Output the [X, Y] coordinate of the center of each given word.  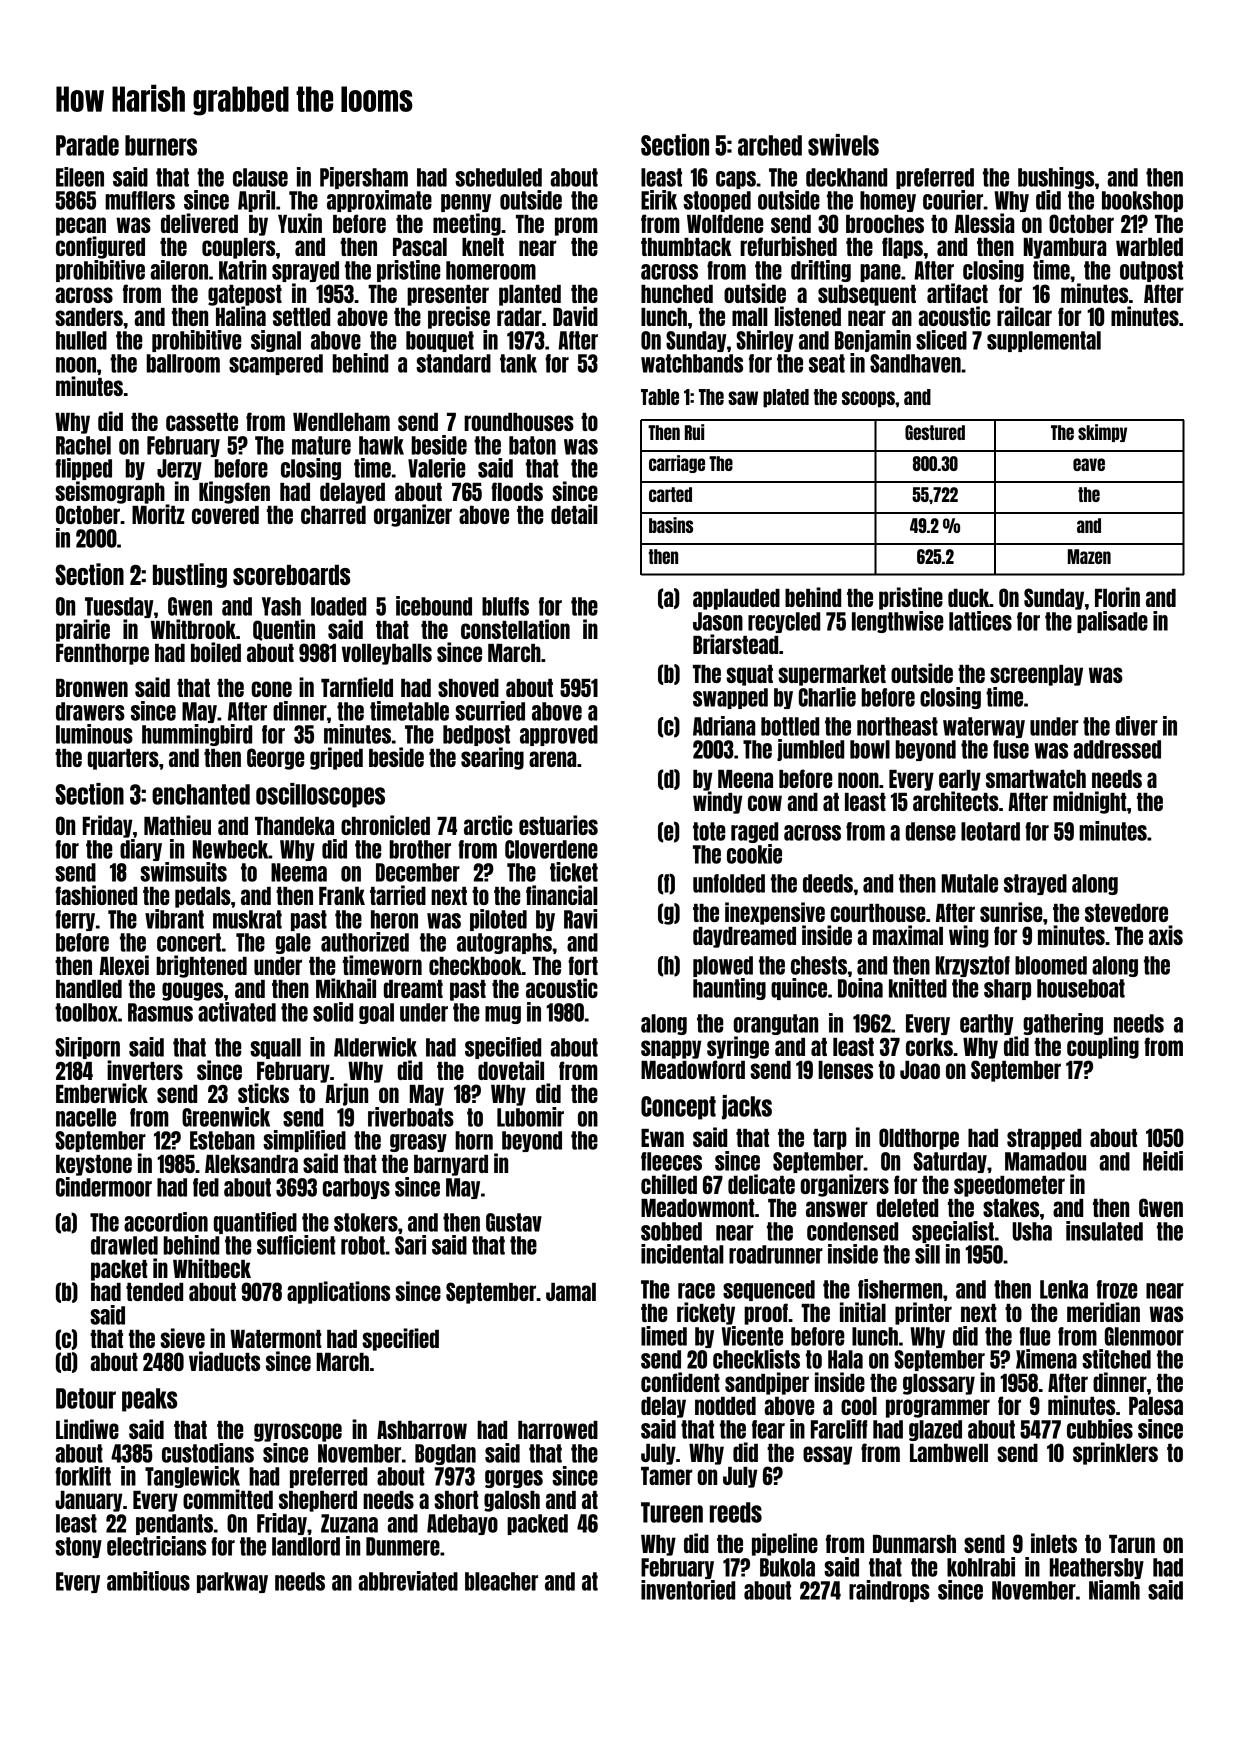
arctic [488, 825]
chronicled [385, 825]
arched [770, 145]
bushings [1056, 178]
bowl [870, 749]
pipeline [785, 1544]
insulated [1104, 1231]
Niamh [1114, 1590]
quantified [255, 1223]
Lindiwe [87, 1429]
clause [260, 177]
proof [766, 1314]
